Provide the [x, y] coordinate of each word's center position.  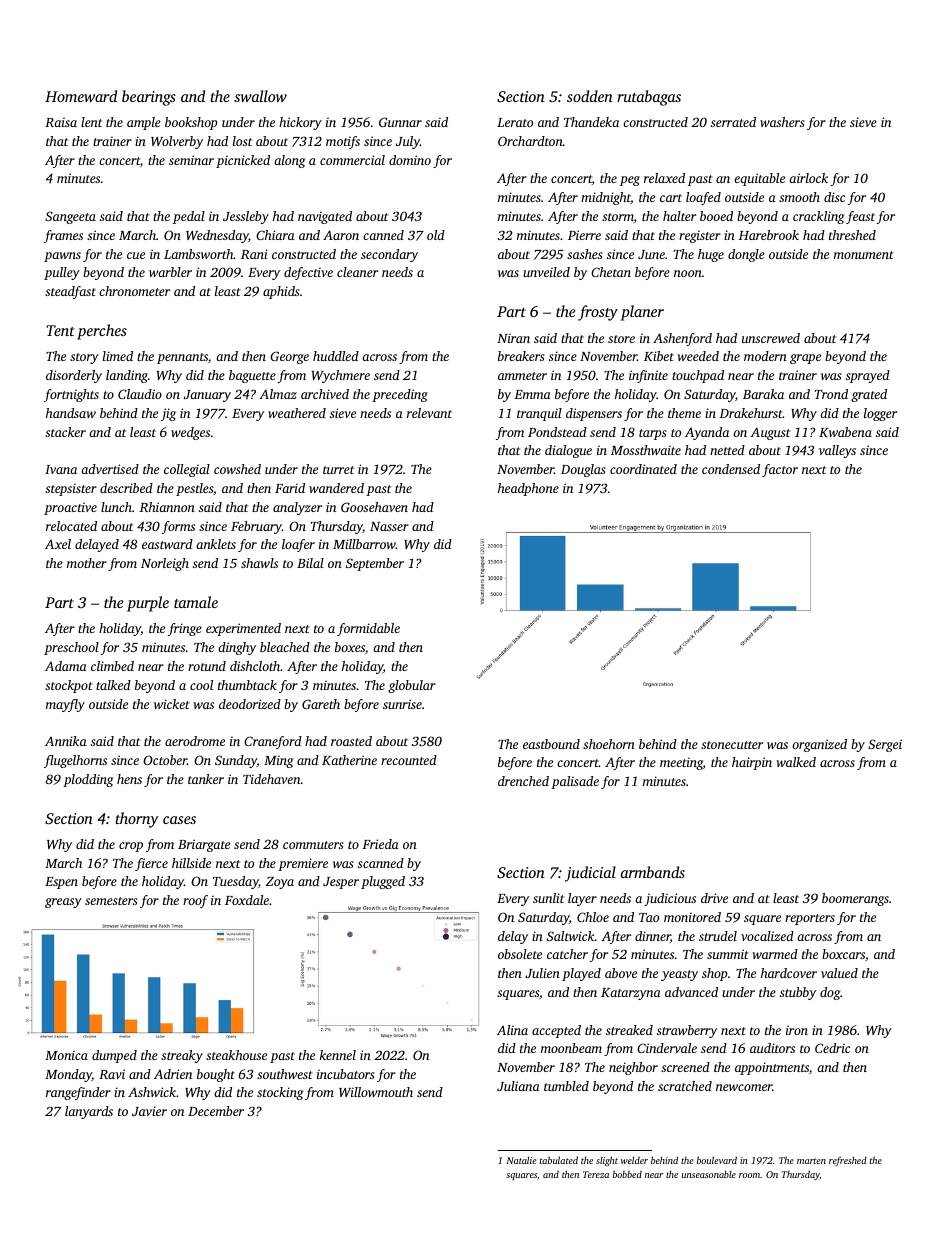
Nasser [389, 526]
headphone [528, 489]
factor [780, 470]
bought [216, 1075]
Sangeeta [70, 217]
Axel [58, 544]
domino [410, 160]
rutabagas [649, 98]
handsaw [71, 413]
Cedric [832, 1048]
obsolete [520, 954]
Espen [61, 883]
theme [684, 413]
